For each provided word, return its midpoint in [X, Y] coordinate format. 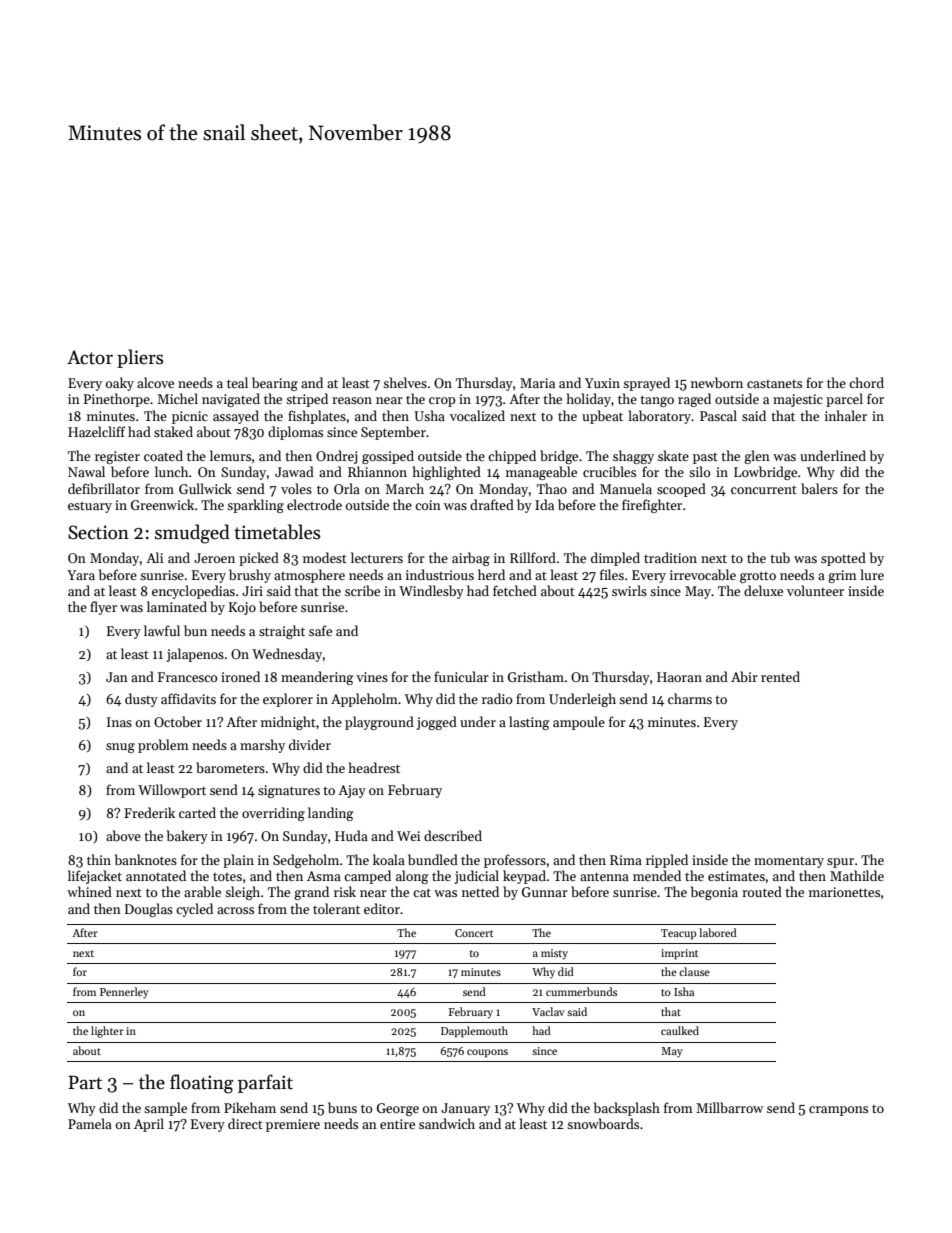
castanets [774, 384]
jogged [437, 723]
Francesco [187, 677]
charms [690, 698]
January [465, 1109]
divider [310, 744]
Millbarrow [729, 1107]
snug [120, 748]
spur [840, 863]
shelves [405, 382]
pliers [140, 358]
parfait [265, 1083]
